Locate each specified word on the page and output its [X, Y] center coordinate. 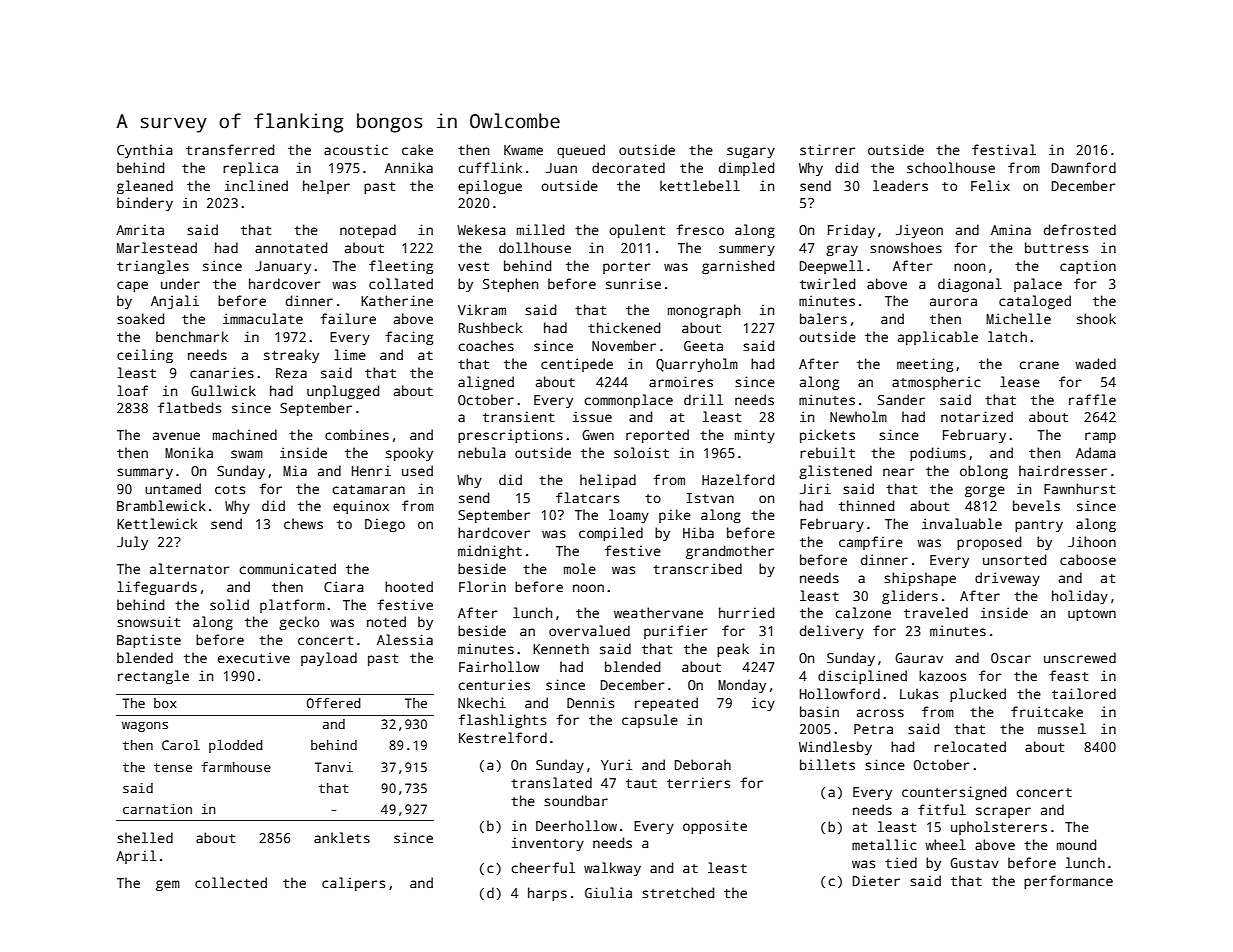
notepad [368, 231]
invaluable [962, 523]
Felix [990, 185]
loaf [132, 390]
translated [551, 782]
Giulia [608, 892]
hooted [409, 586]
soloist [641, 452]
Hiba [698, 532]
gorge [985, 491]
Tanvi [334, 767]
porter [627, 268]
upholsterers [999, 828]
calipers [353, 884]
